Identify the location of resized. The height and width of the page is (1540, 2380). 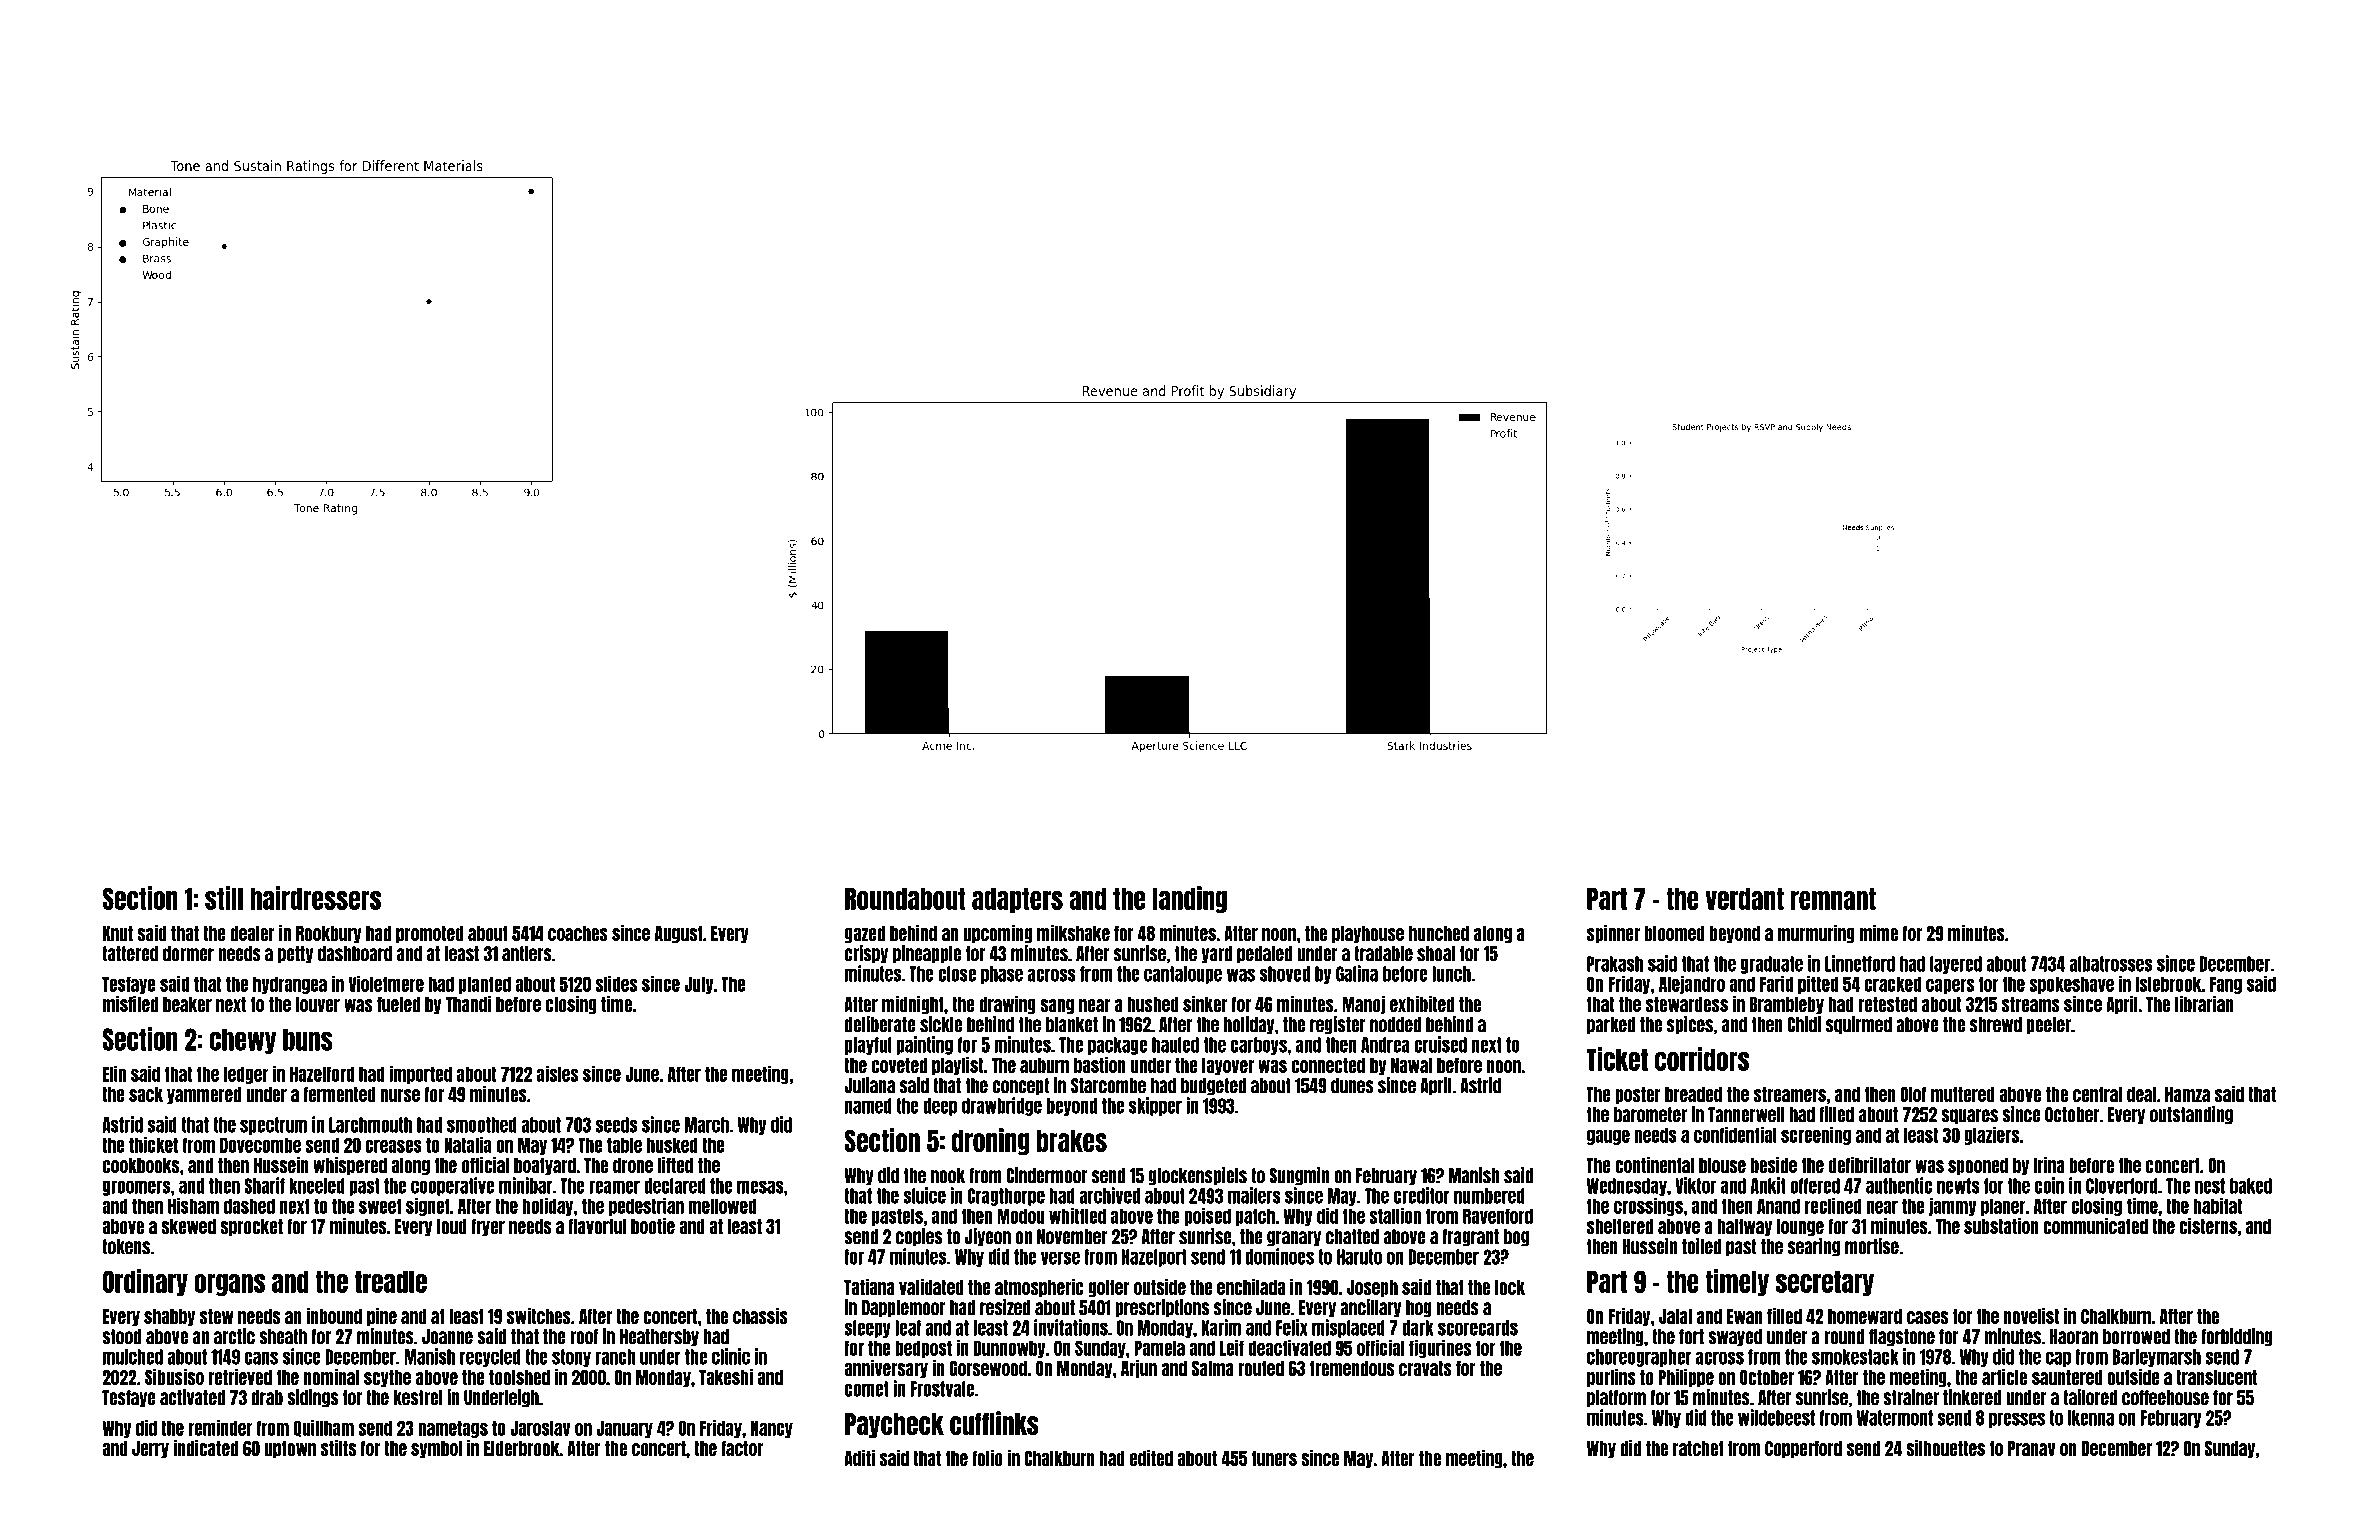
(1005, 1307).
